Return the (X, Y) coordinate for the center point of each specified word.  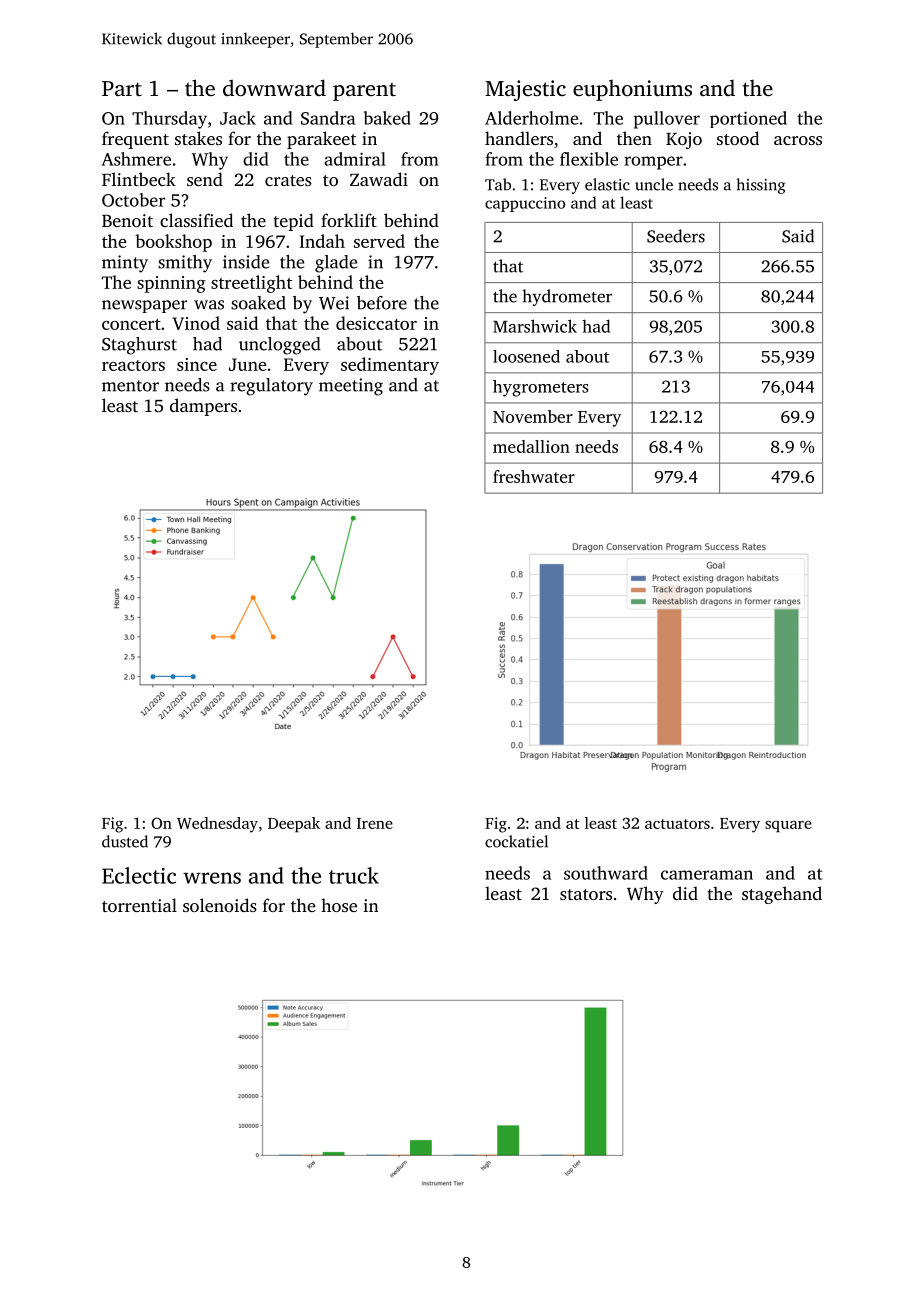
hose (339, 905)
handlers (519, 138)
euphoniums (632, 90)
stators (586, 894)
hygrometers (540, 388)
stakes (198, 138)
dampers (203, 407)
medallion (531, 446)
